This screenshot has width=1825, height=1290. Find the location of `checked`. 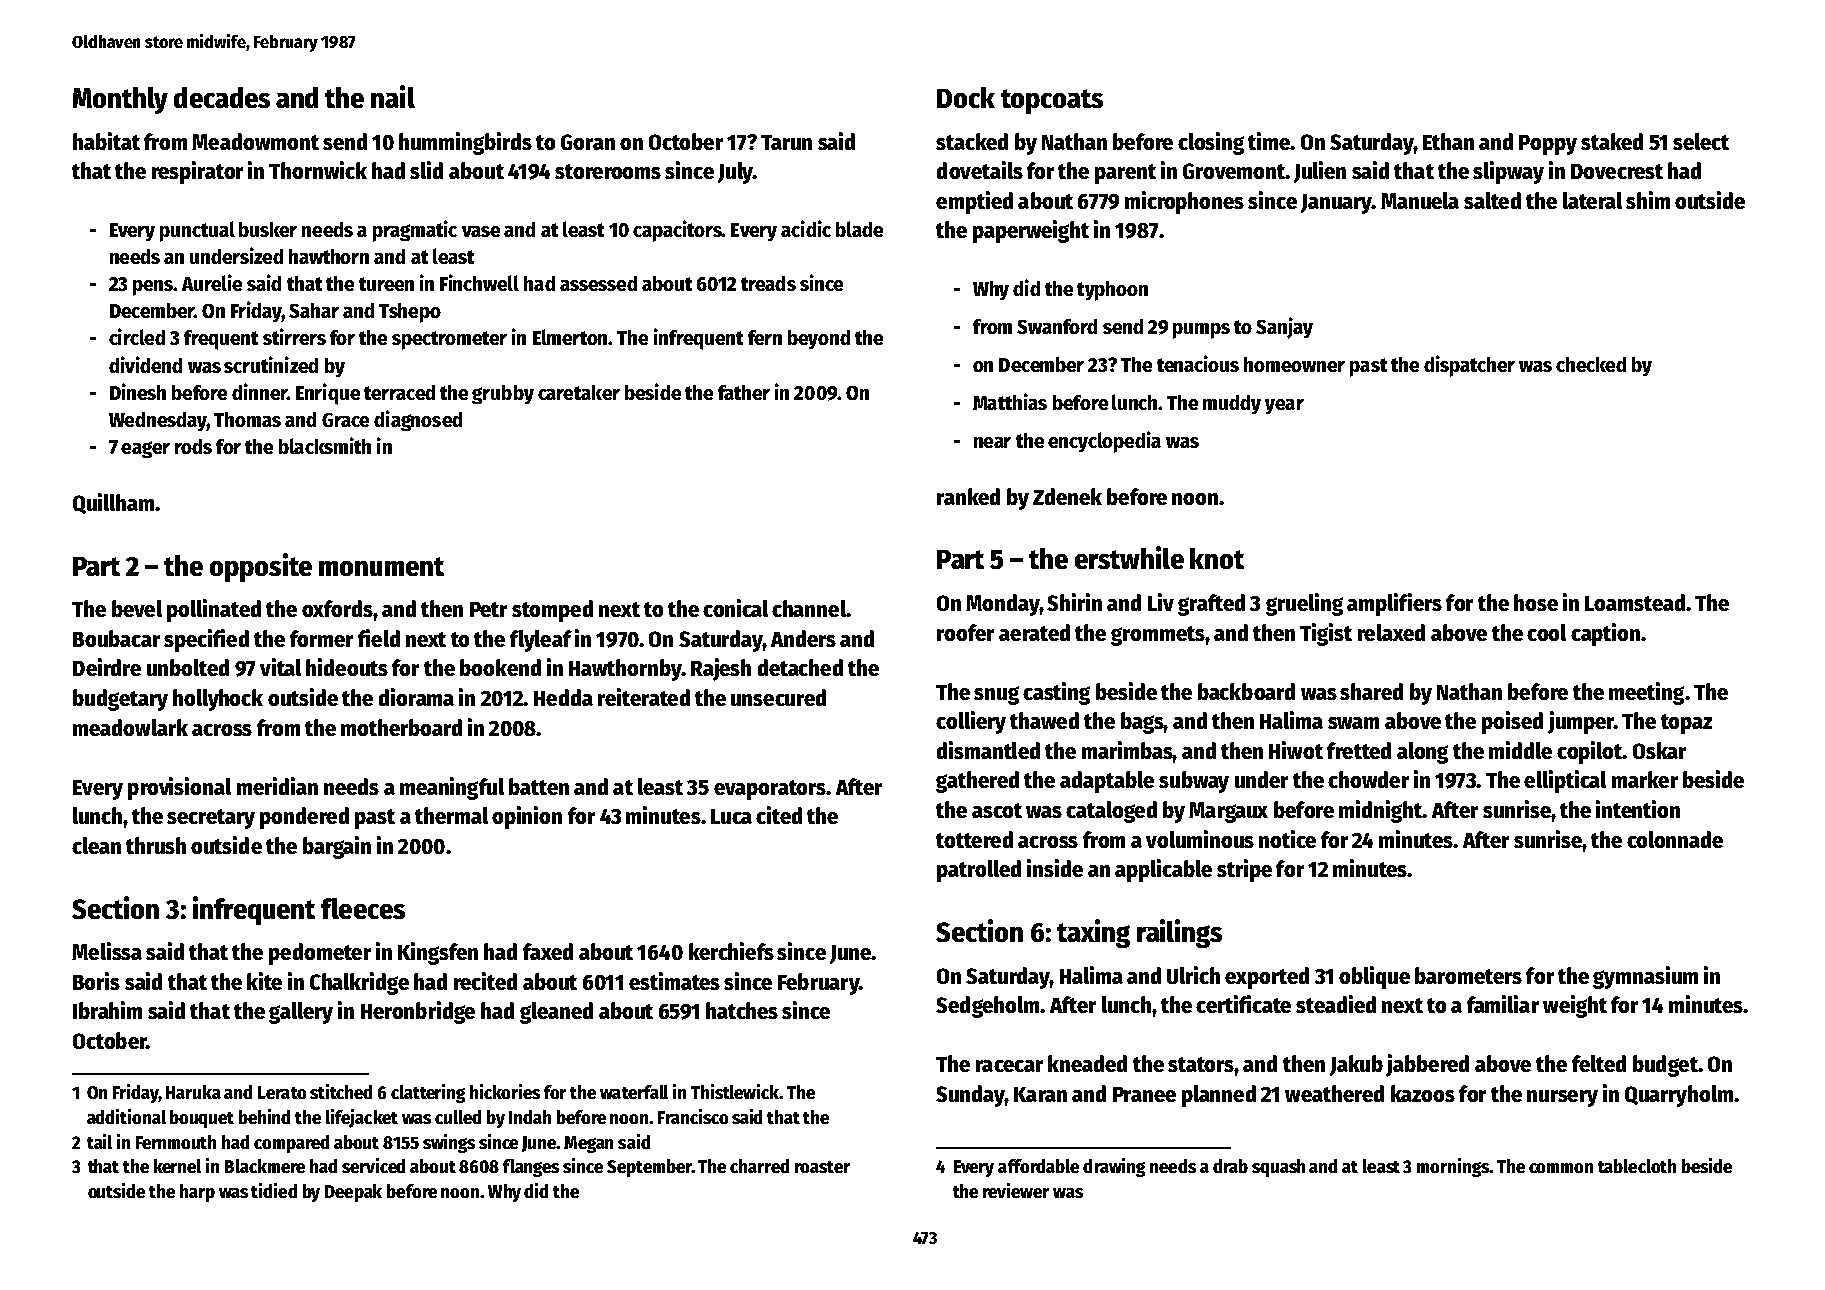

checked is located at coordinates (1591, 364).
